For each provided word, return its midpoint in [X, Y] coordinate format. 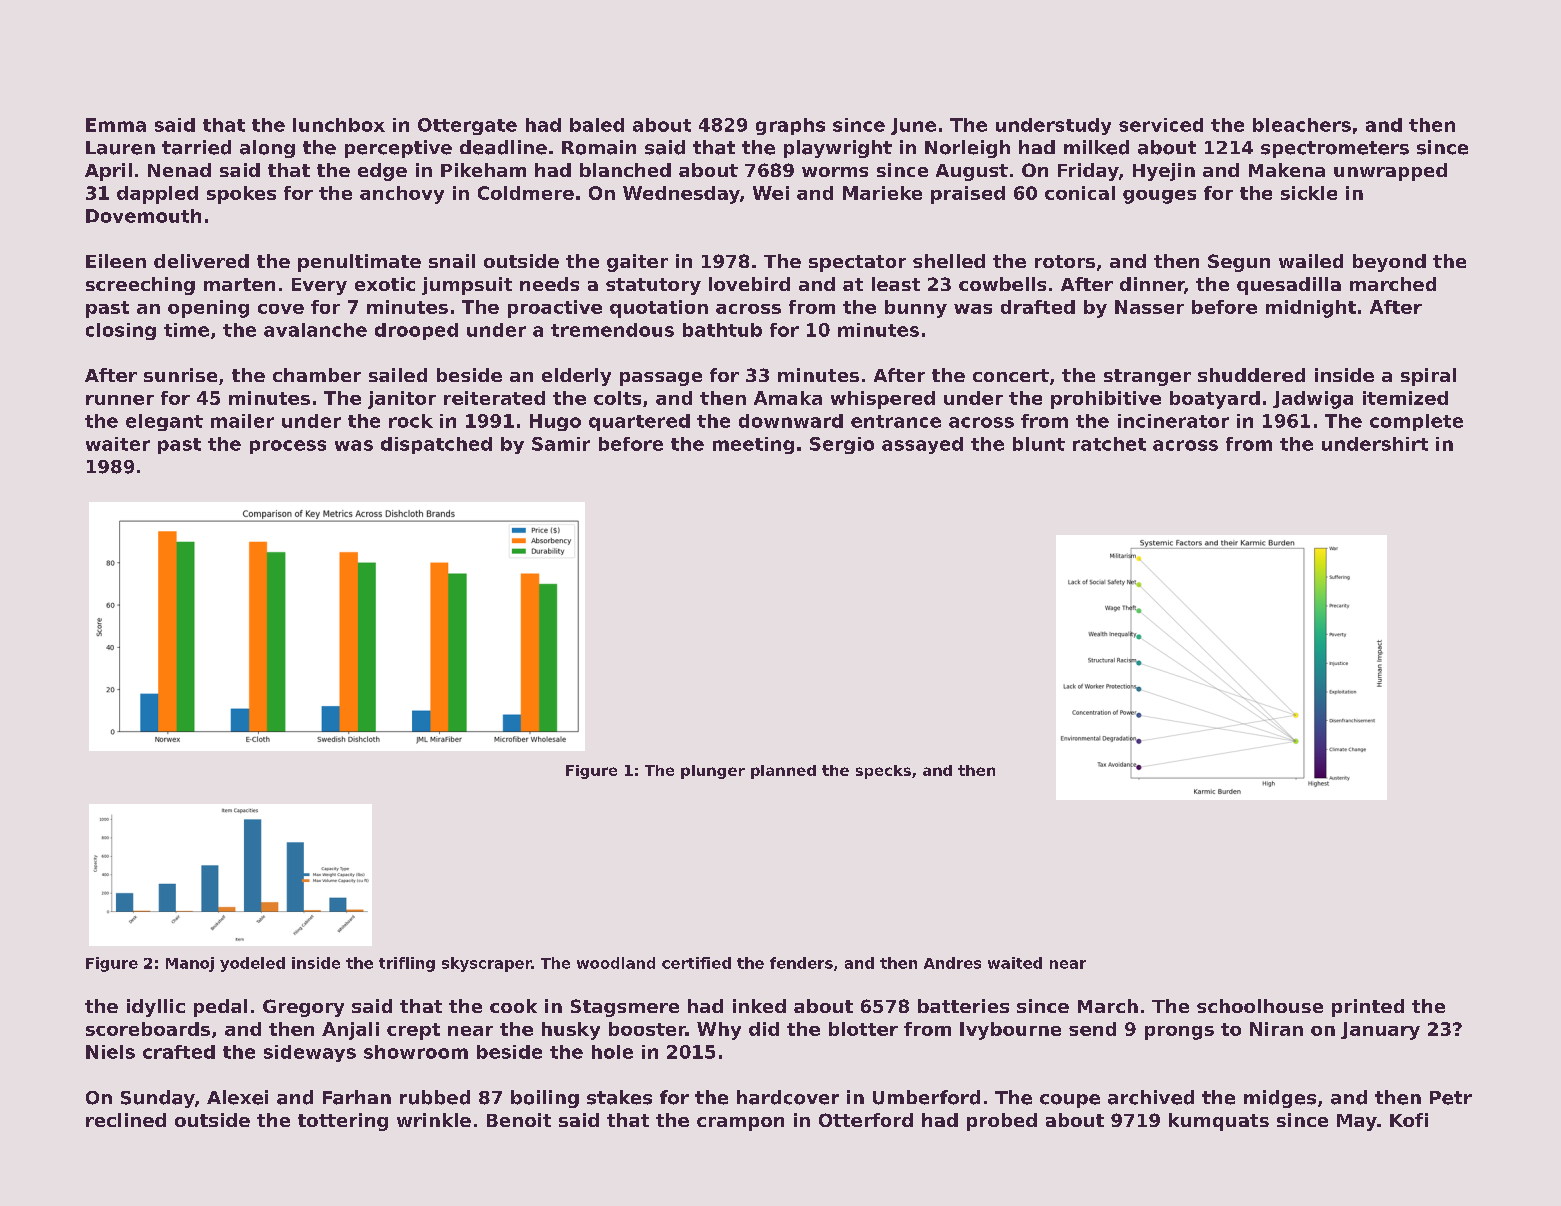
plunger [713, 772]
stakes [619, 1097]
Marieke [882, 193]
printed [1368, 1008]
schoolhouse [1260, 1006]
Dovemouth [143, 216]
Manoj [190, 964]
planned [783, 772]
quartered [639, 422]
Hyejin [1164, 172]
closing [121, 331]
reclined [126, 1120]
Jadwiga [1313, 400]
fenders [801, 963]
